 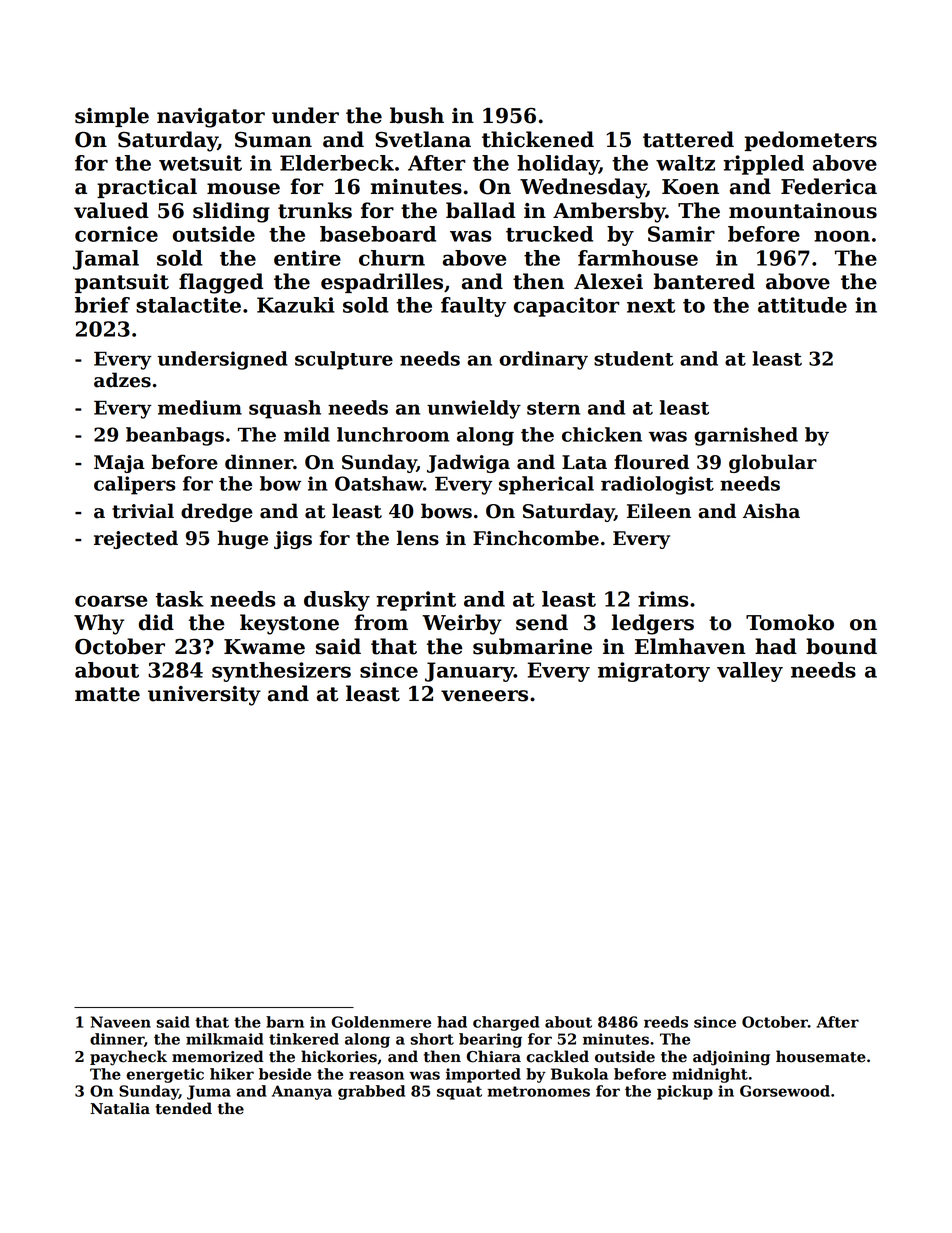 What do you see at coordinates (484, 696) in the page?
I see `veneers` at bounding box center [484, 696].
